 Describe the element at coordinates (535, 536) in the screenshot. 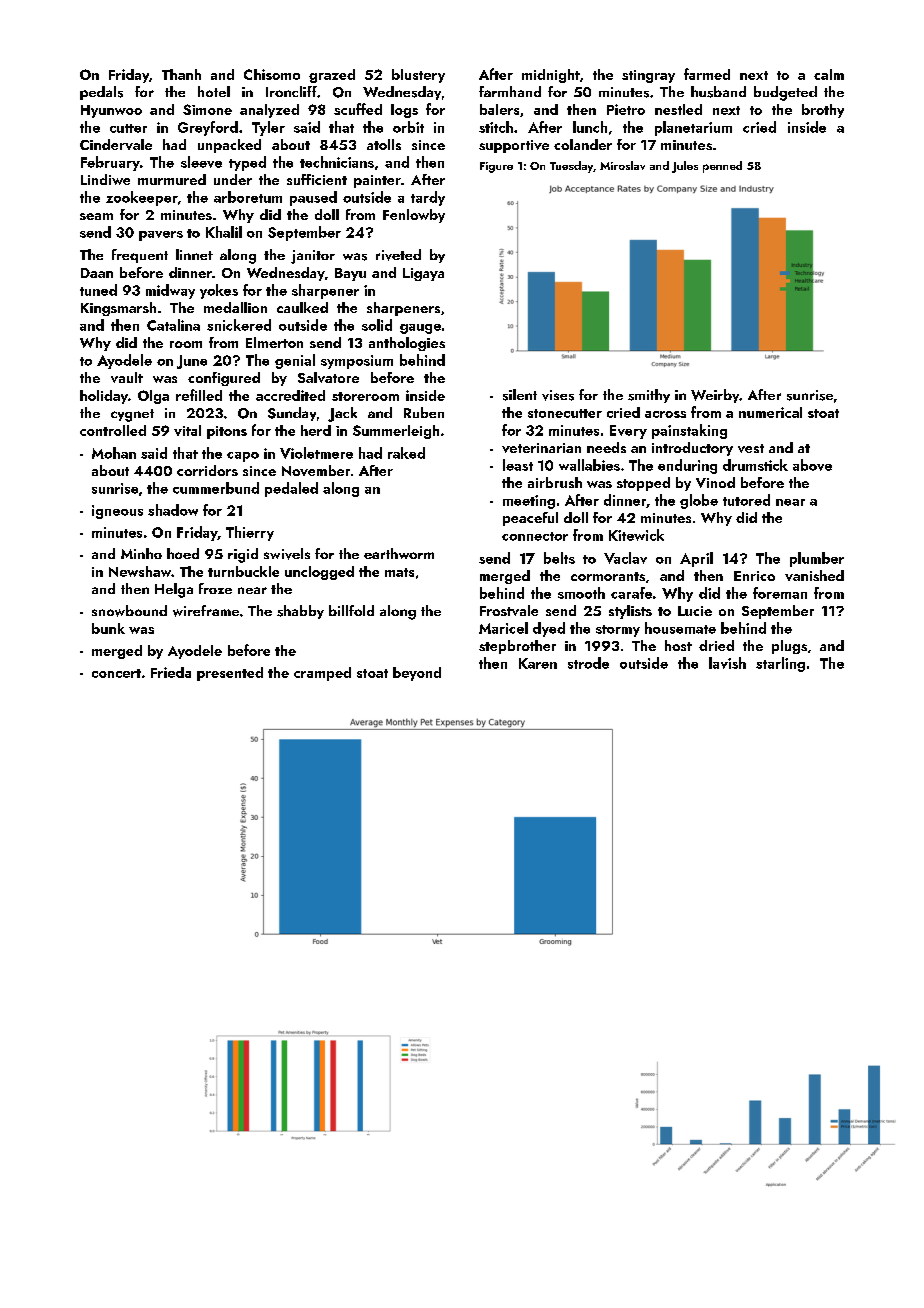

I see `connector` at that location.
